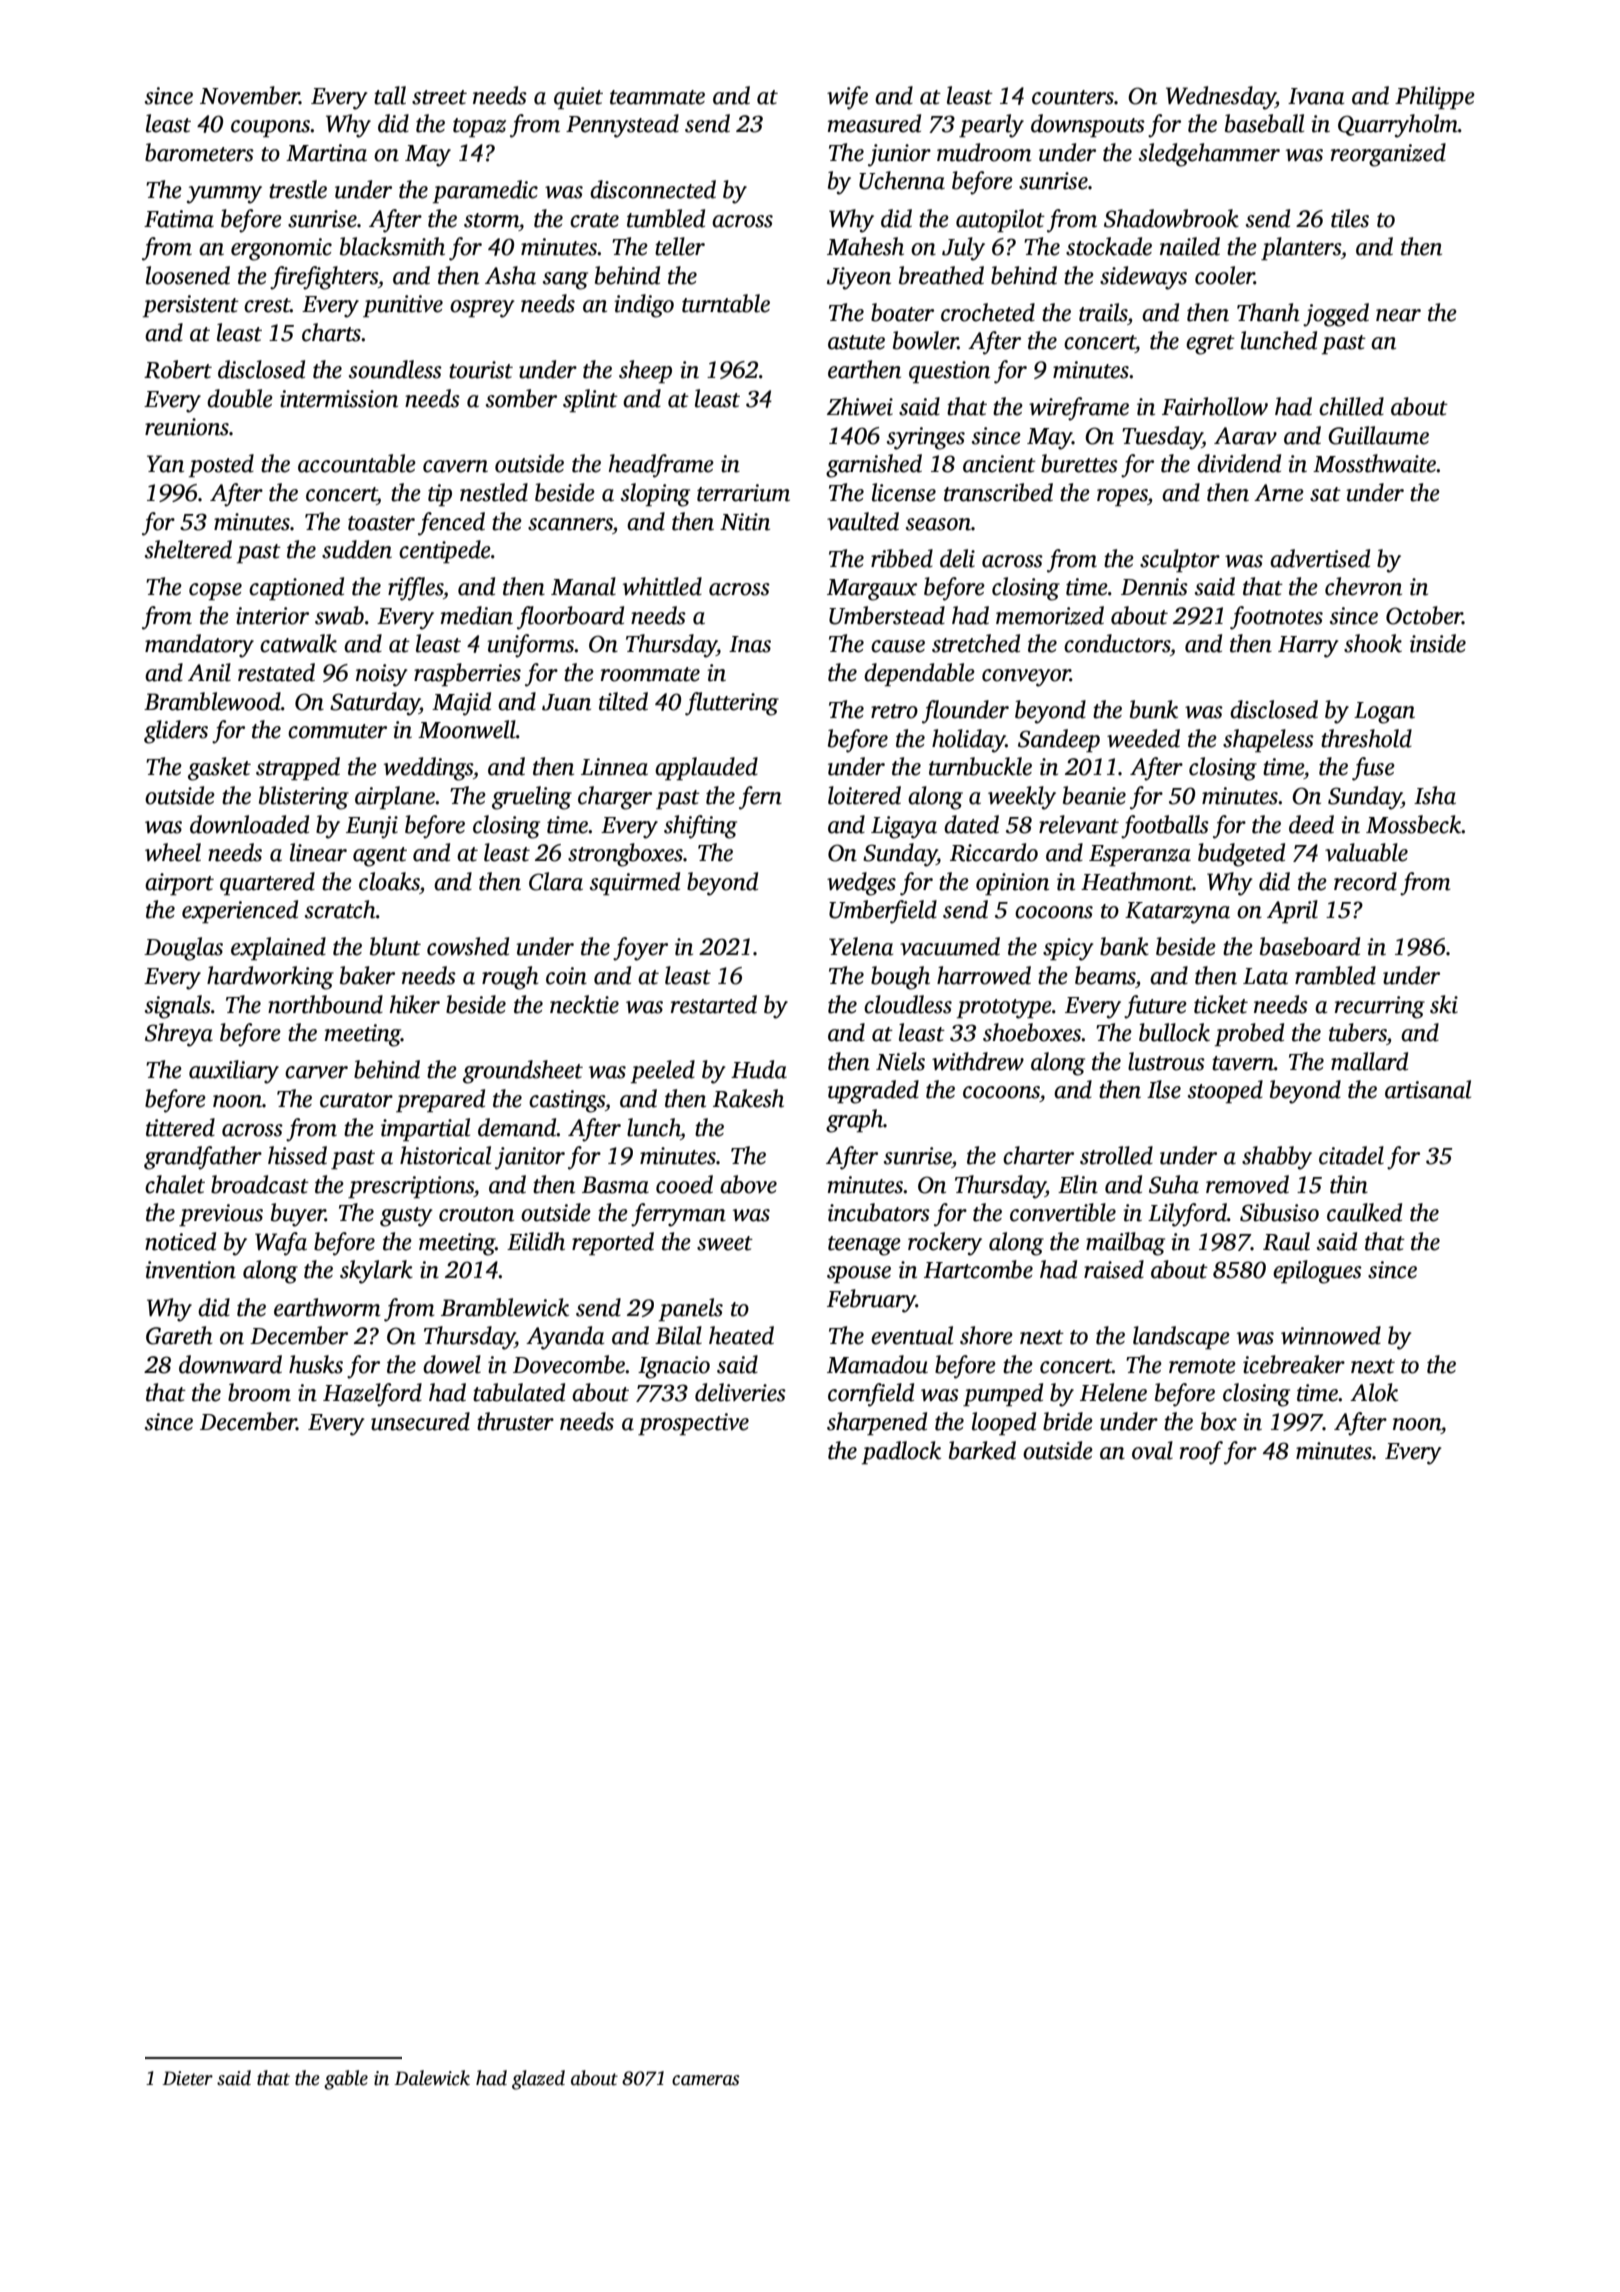  What do you see at coordinates (188, 549) in the screenshot?
I see `sheltered` at bounding box center [188, 549].
